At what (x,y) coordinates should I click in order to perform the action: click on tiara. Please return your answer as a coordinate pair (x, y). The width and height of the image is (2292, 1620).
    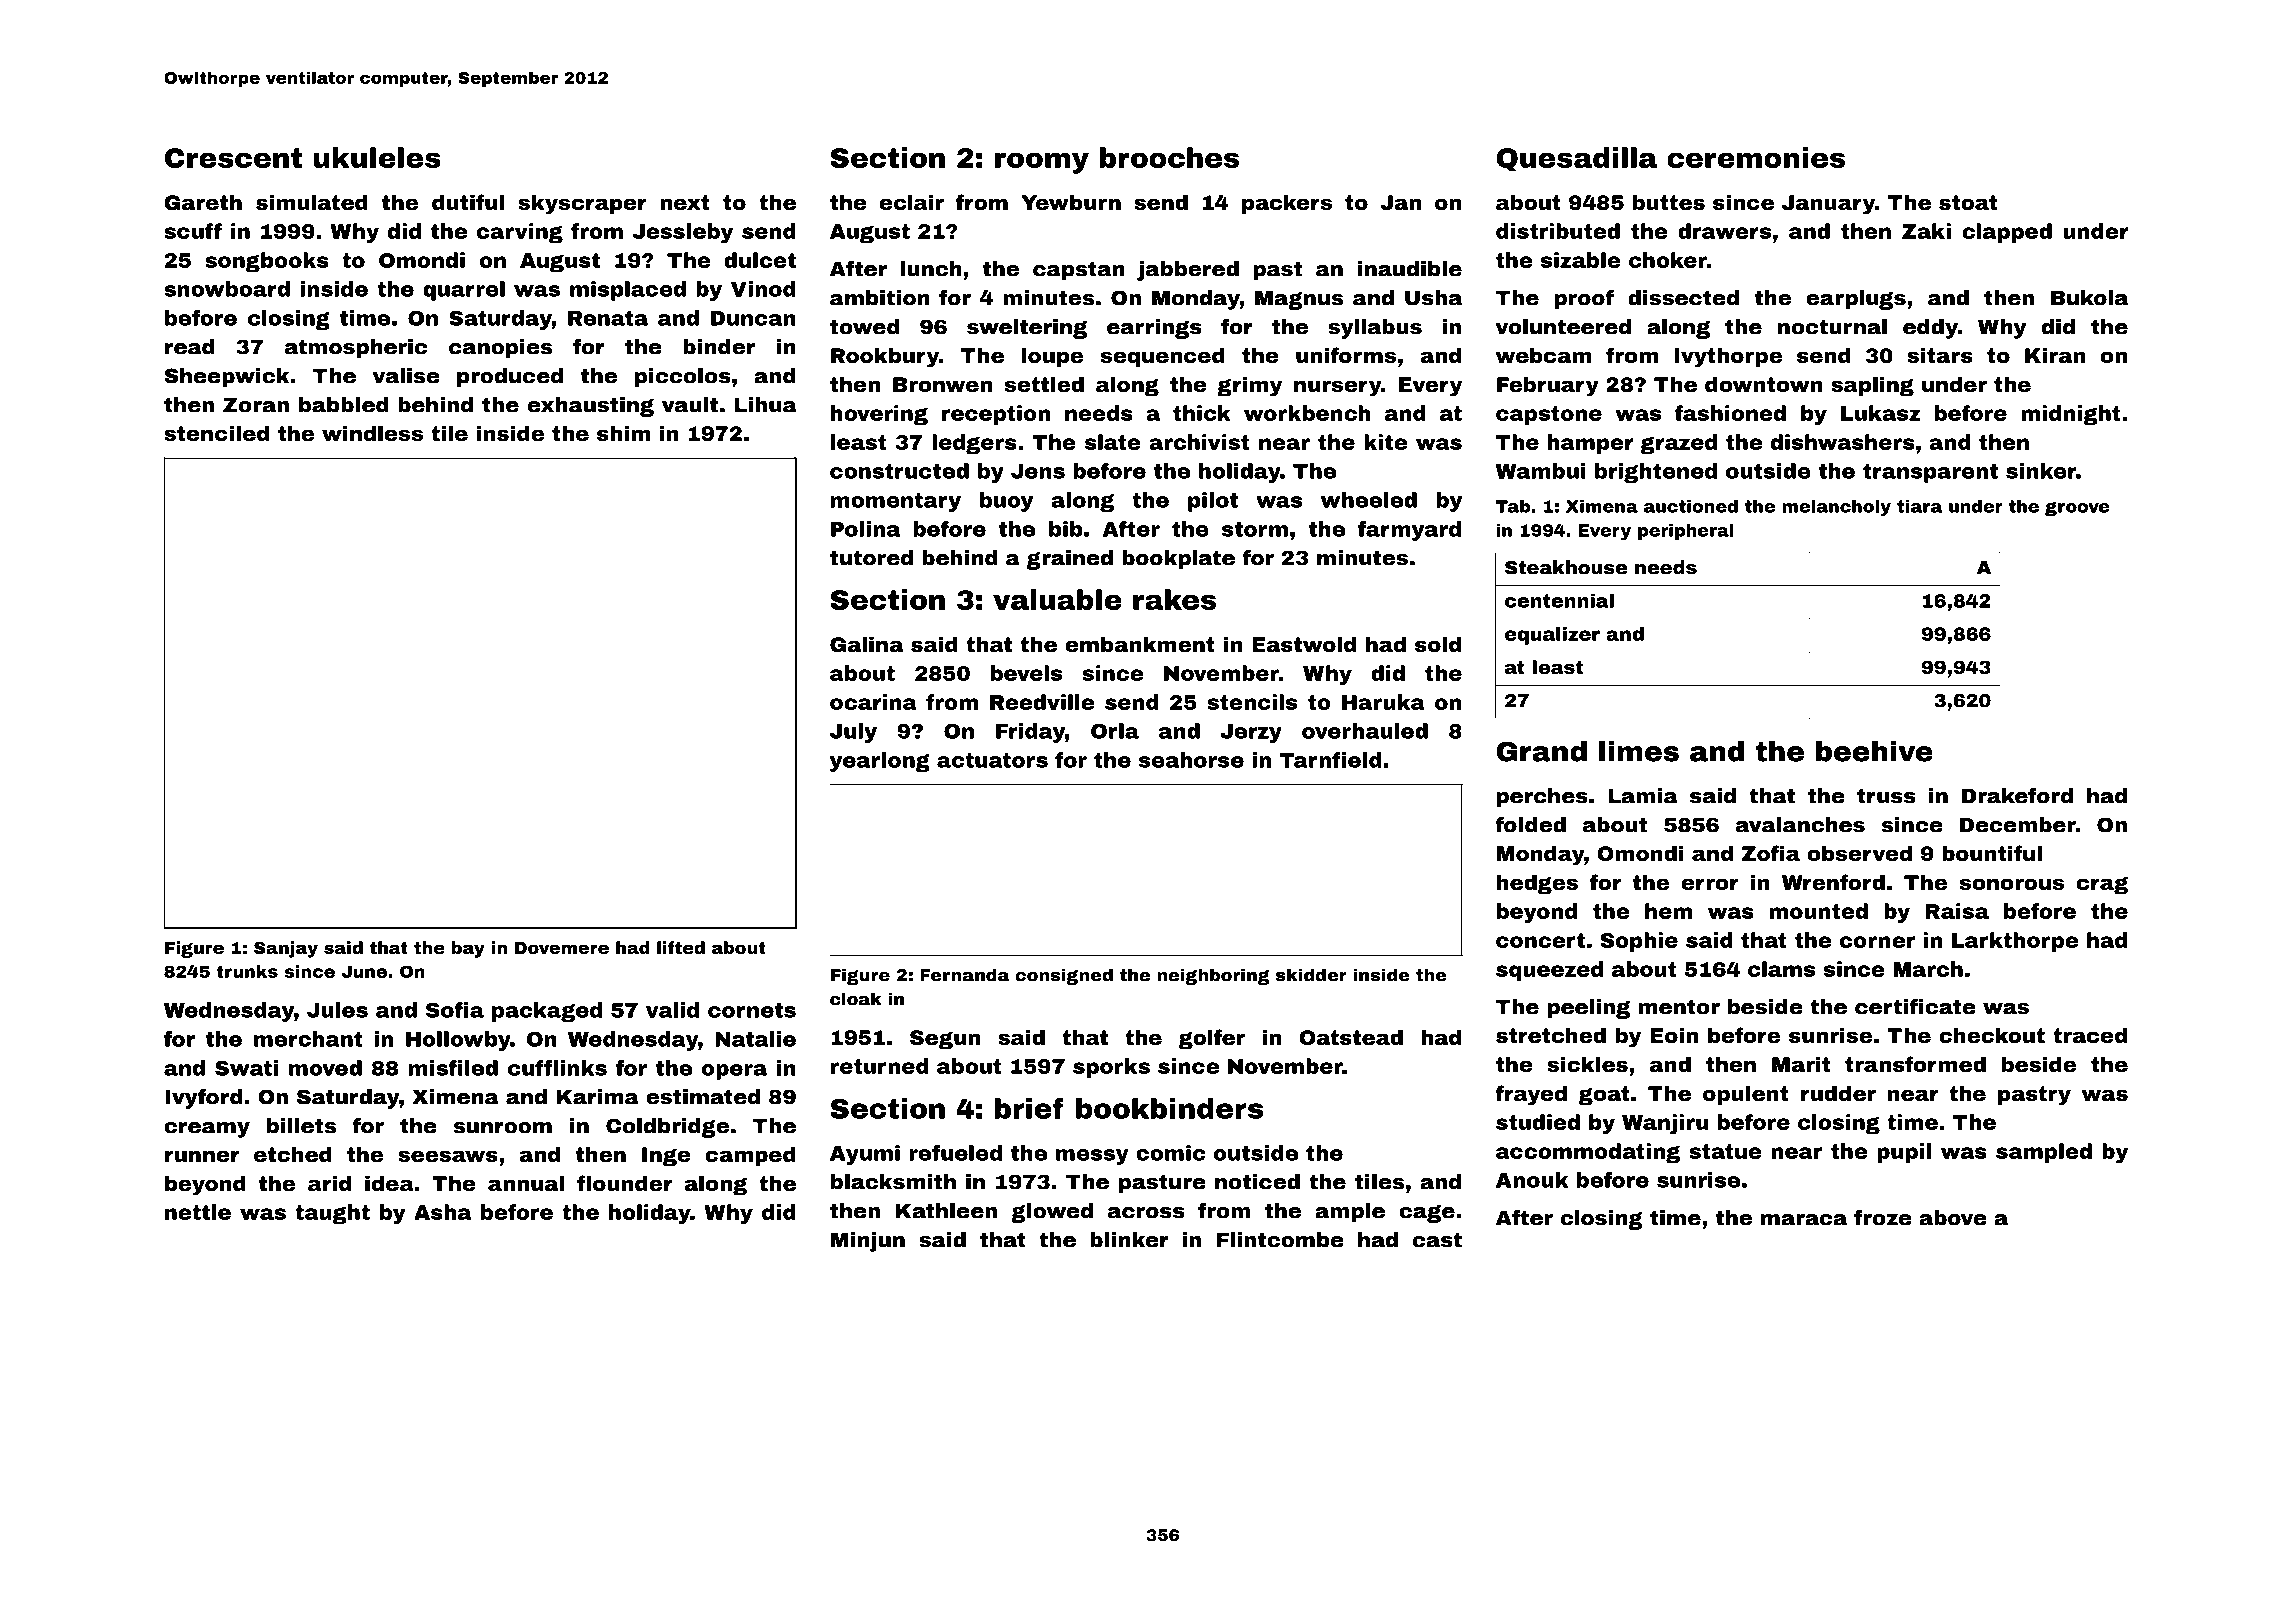
    Looking at the image, I should click on (1919, 506).
